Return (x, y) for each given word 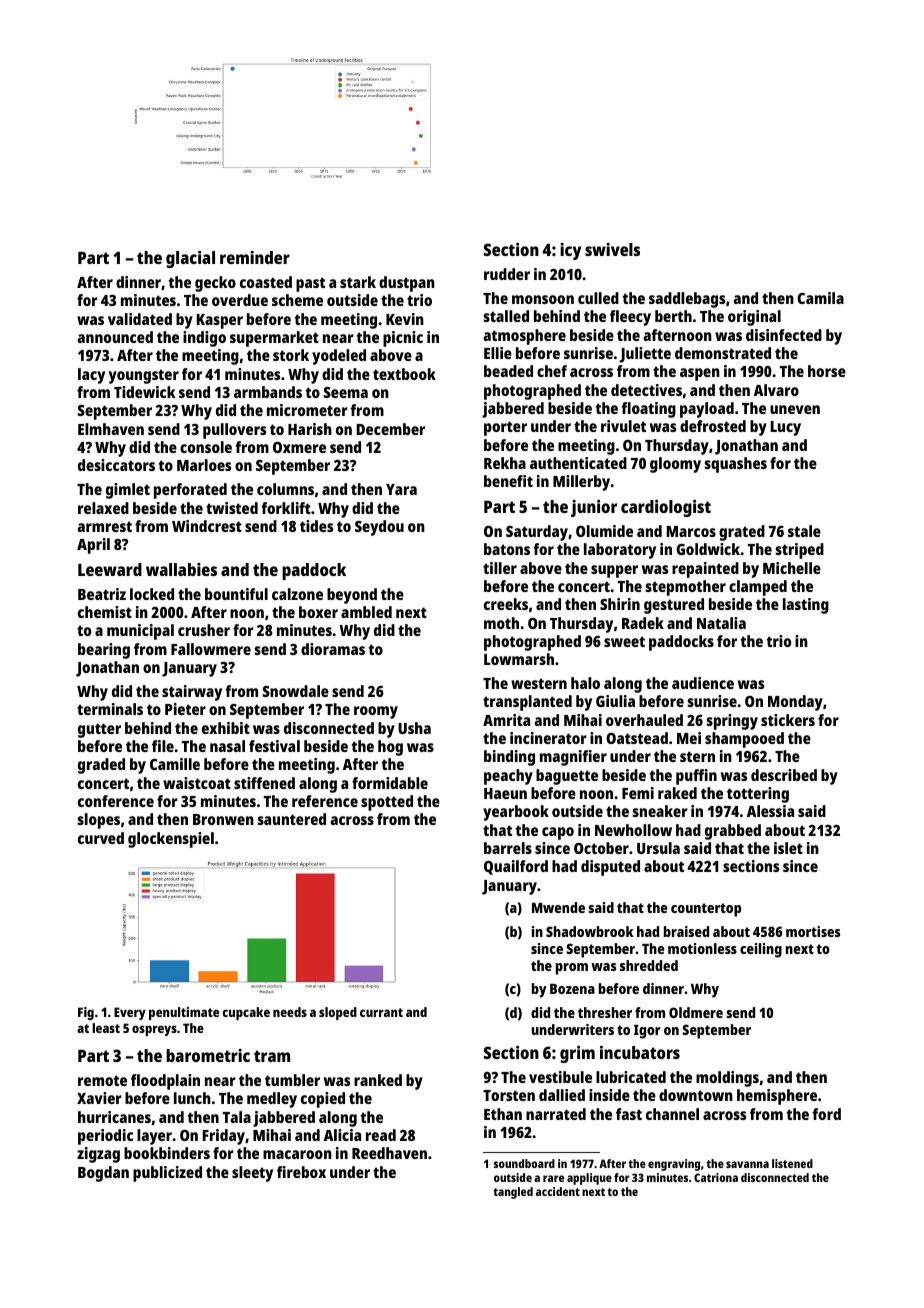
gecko (215, 284)
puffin (696, 777)
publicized (167, 1174)
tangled (513, 1193)
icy (570, 251)
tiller (500, 568)
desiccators (116, 465)
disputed (610, 868)
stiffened (264, 783)
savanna (747, 1164)
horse (827, 371)
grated (742, 533)
